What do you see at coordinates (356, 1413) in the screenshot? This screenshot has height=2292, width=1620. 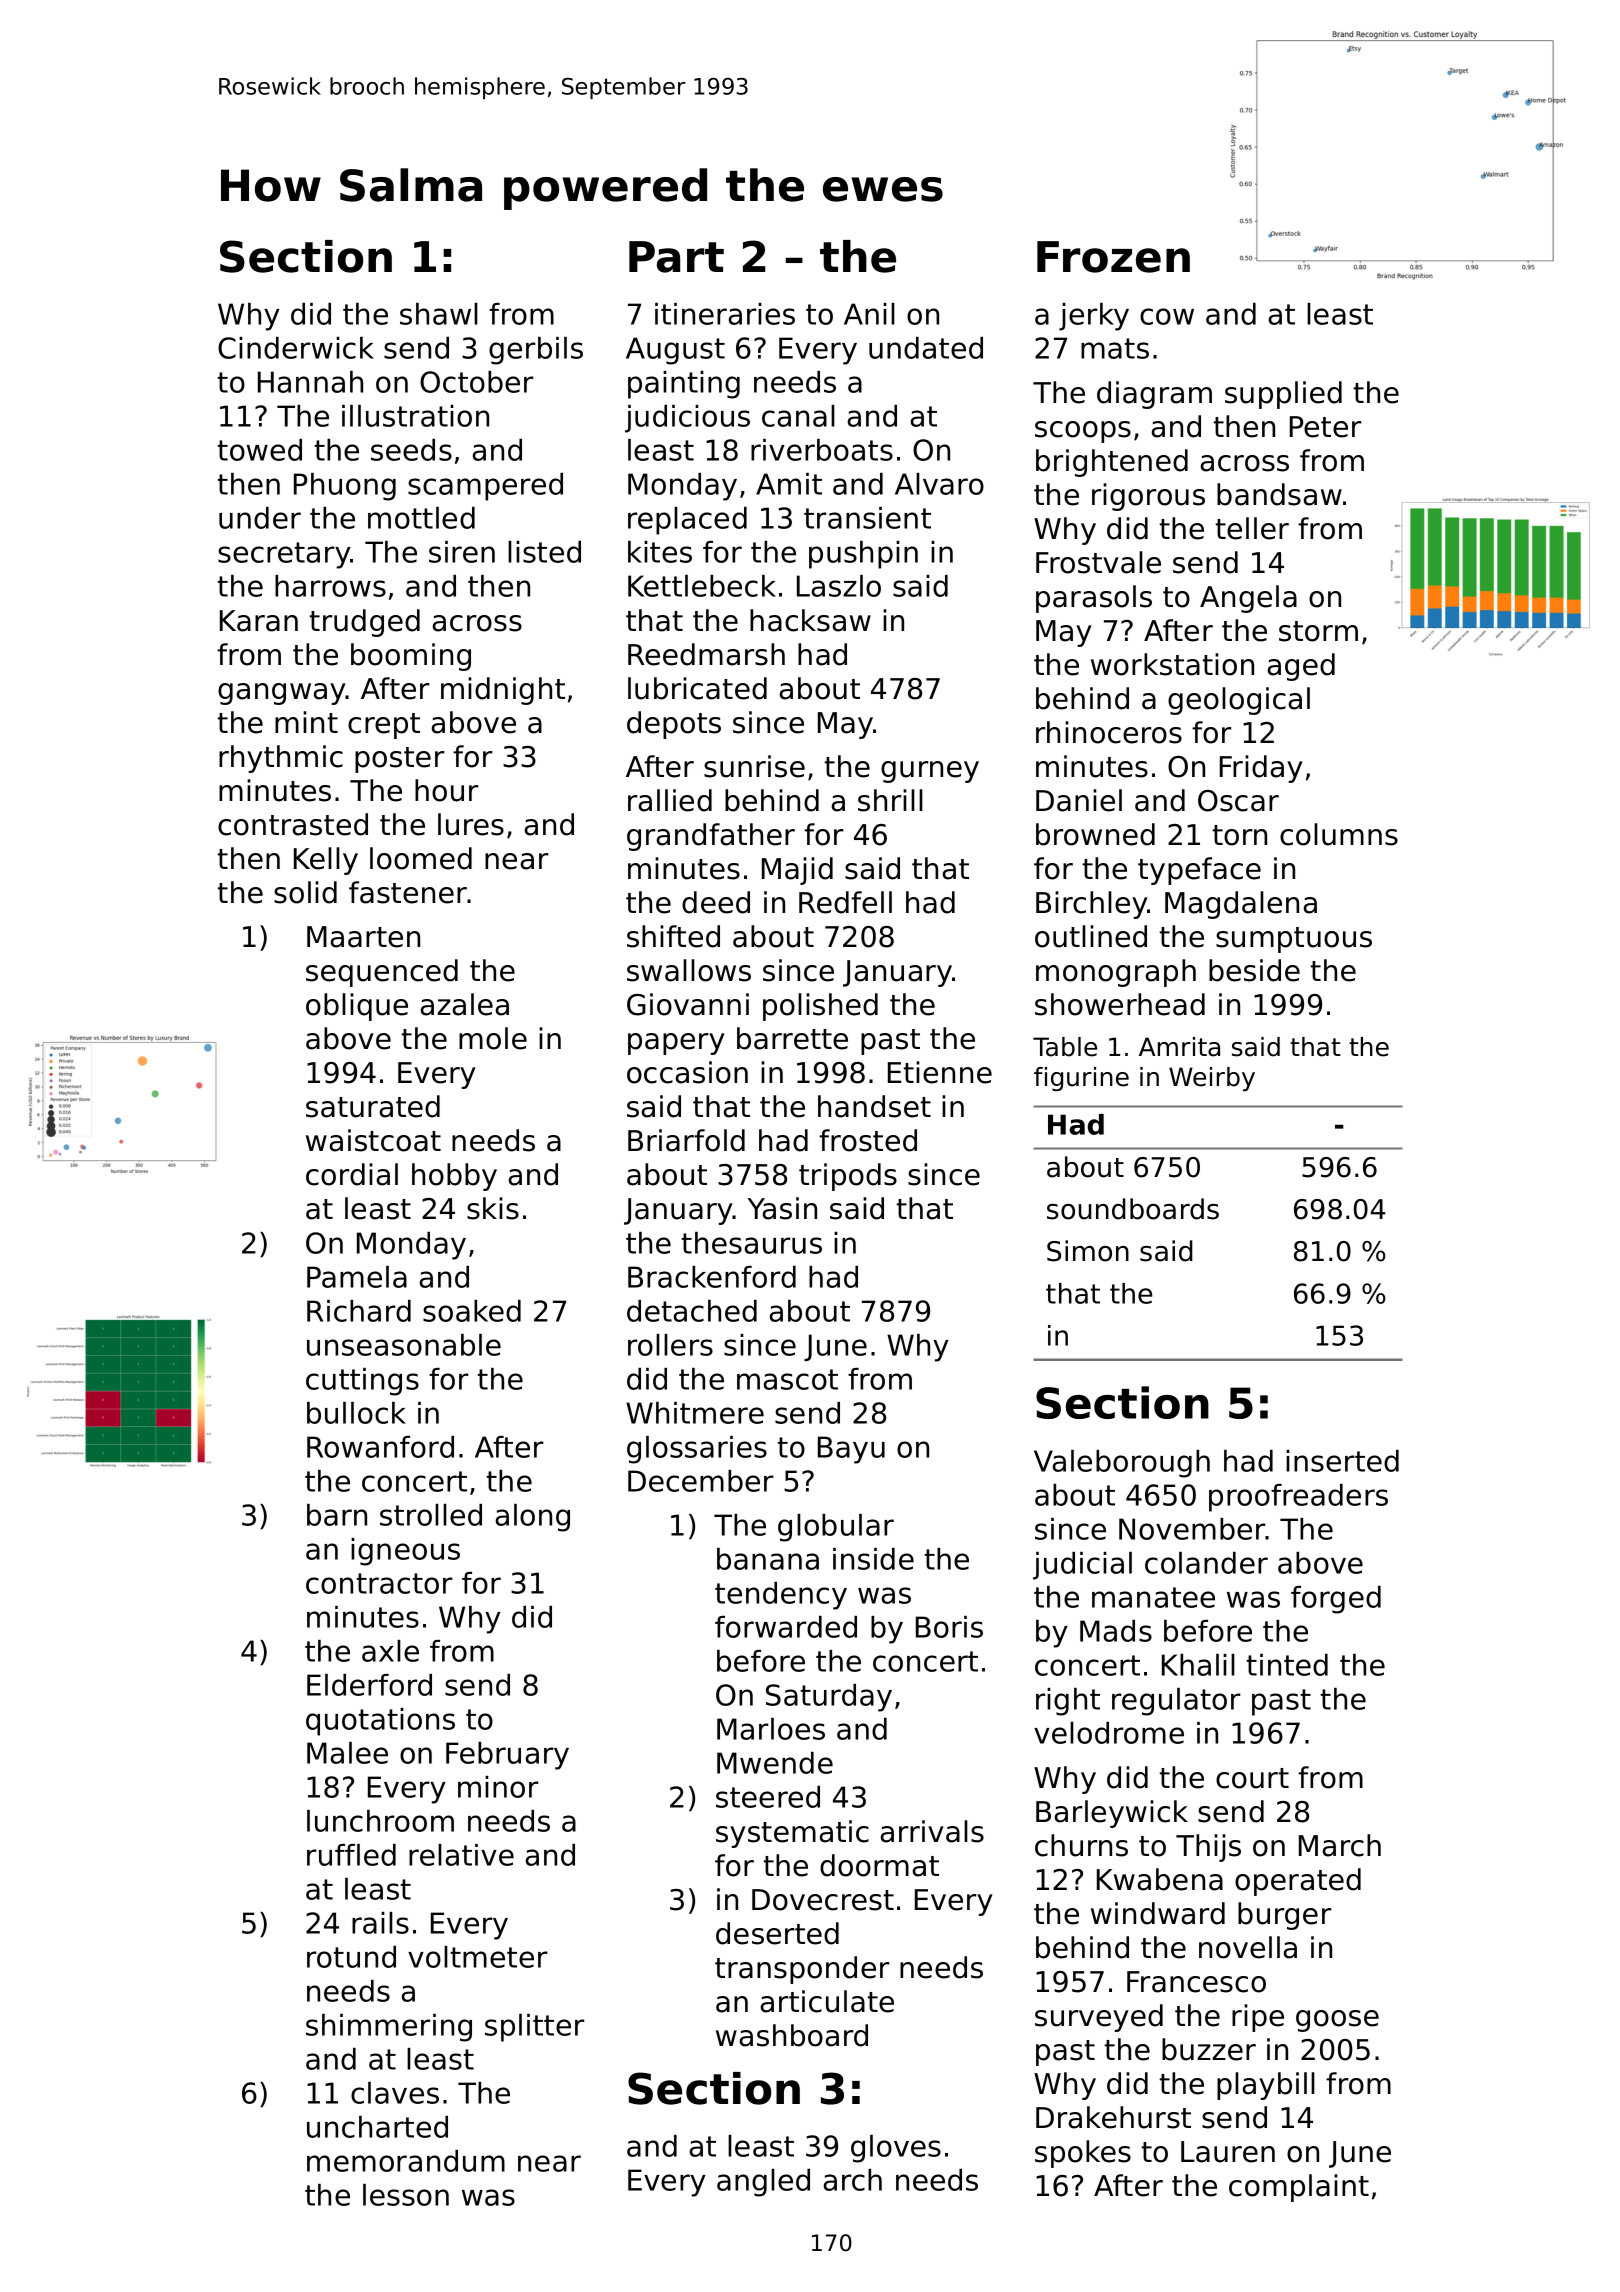 I see `bullock` at bounding box center [356, 1413].
